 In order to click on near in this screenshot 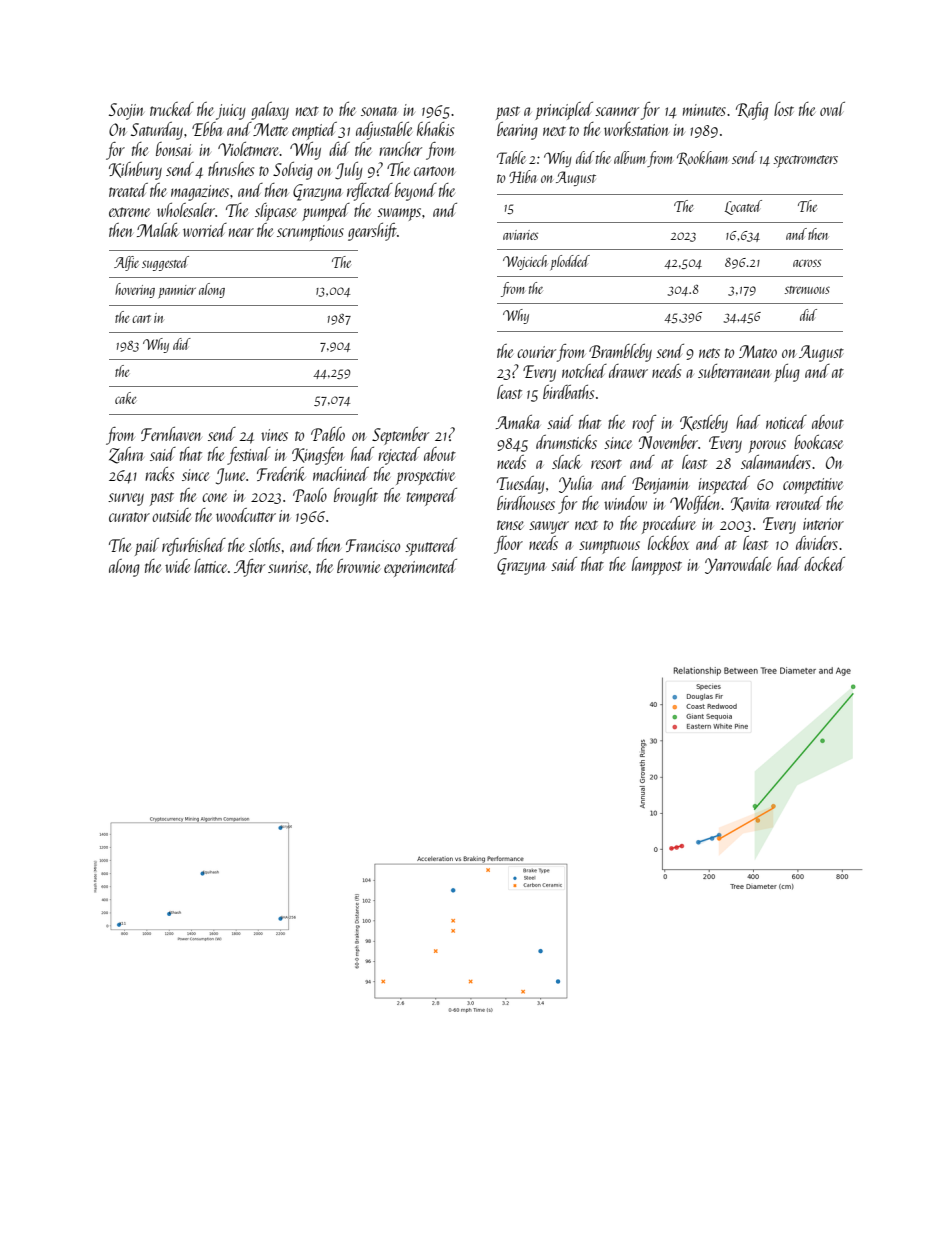, I will do `click(241, 232)`.
